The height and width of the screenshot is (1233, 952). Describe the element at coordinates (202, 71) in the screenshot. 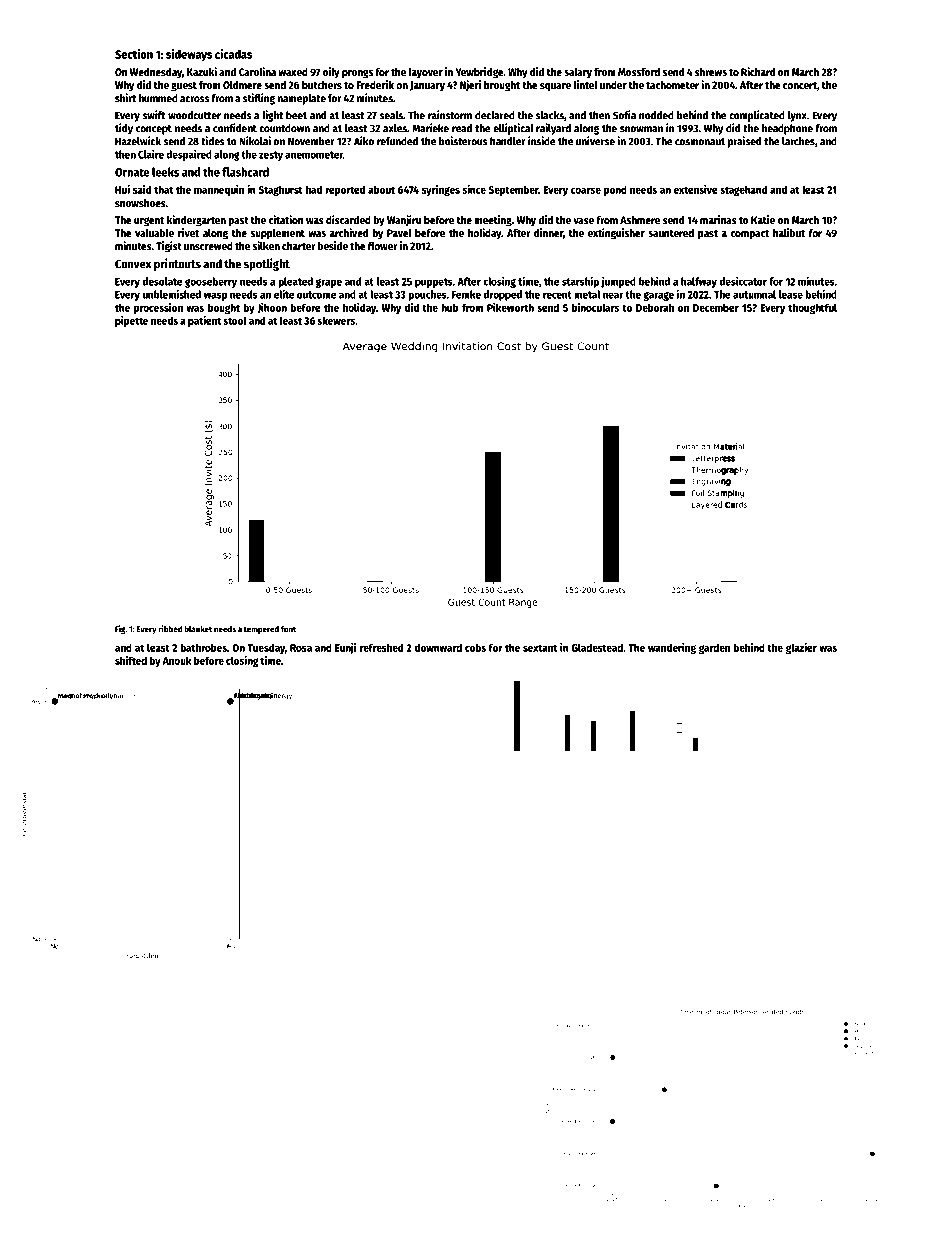

I see `Kazuki` at that location.
